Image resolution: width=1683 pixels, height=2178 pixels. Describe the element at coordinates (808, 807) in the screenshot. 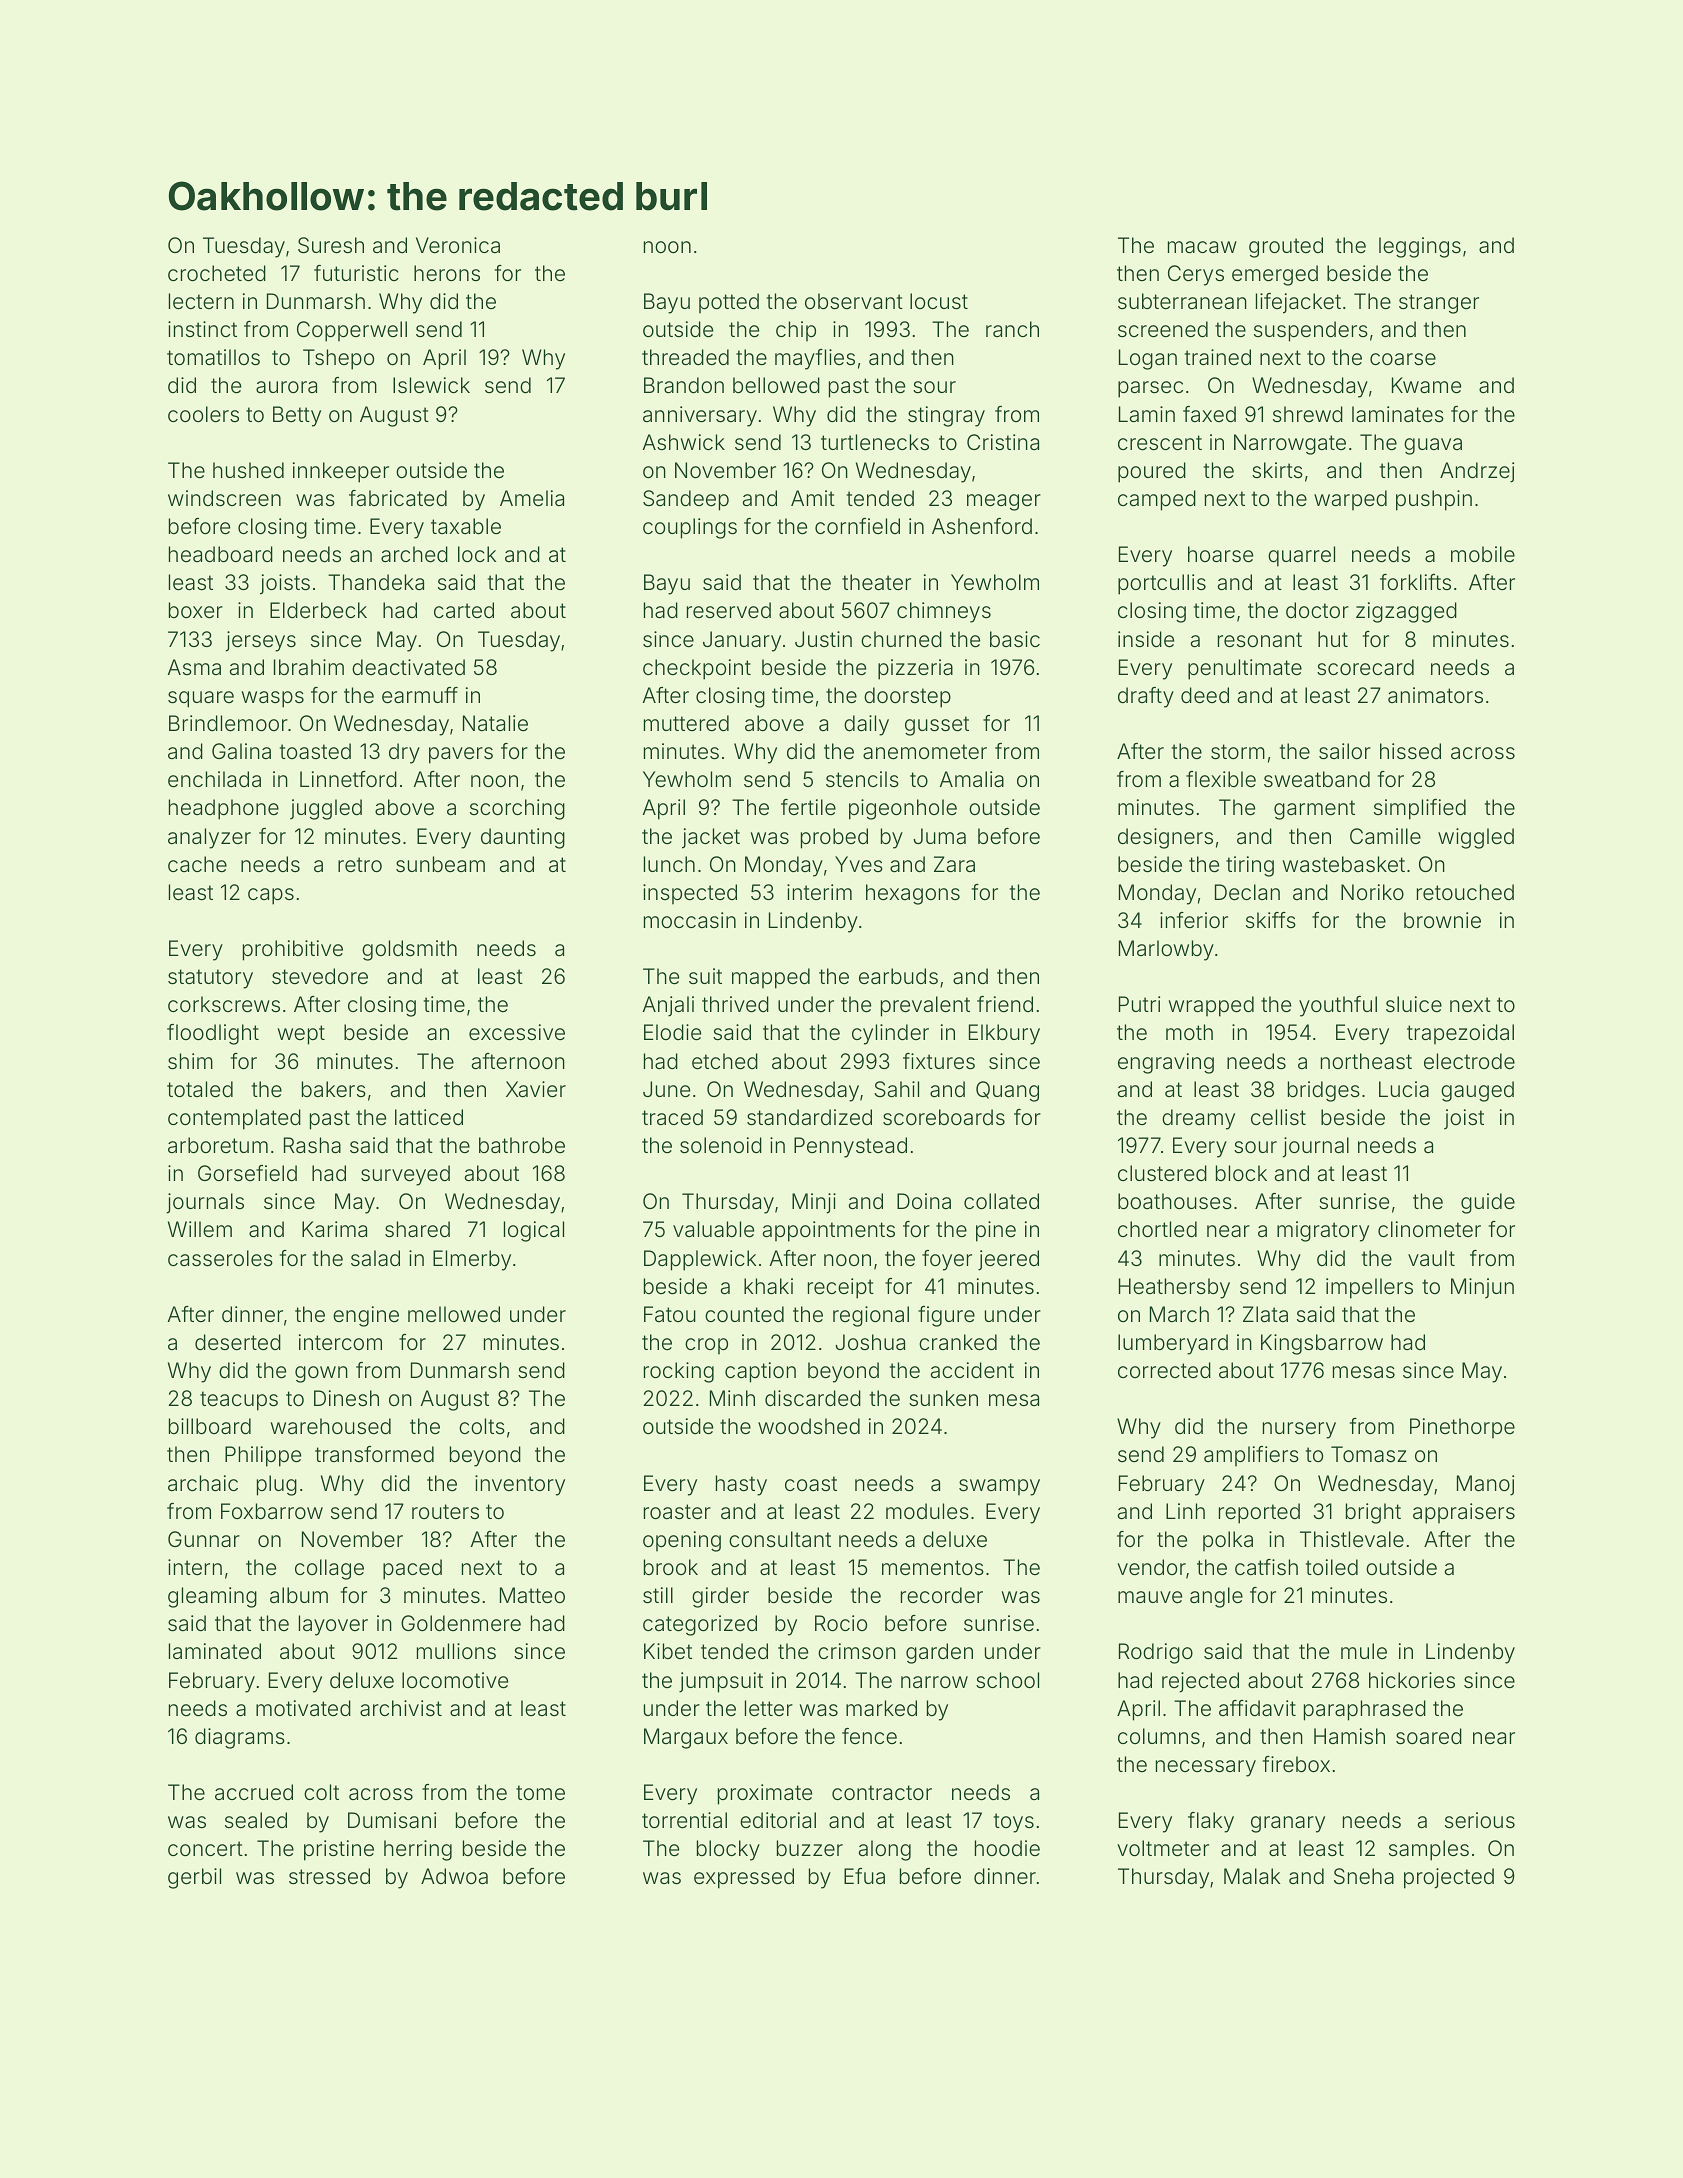

I see `fertile` at that location.
